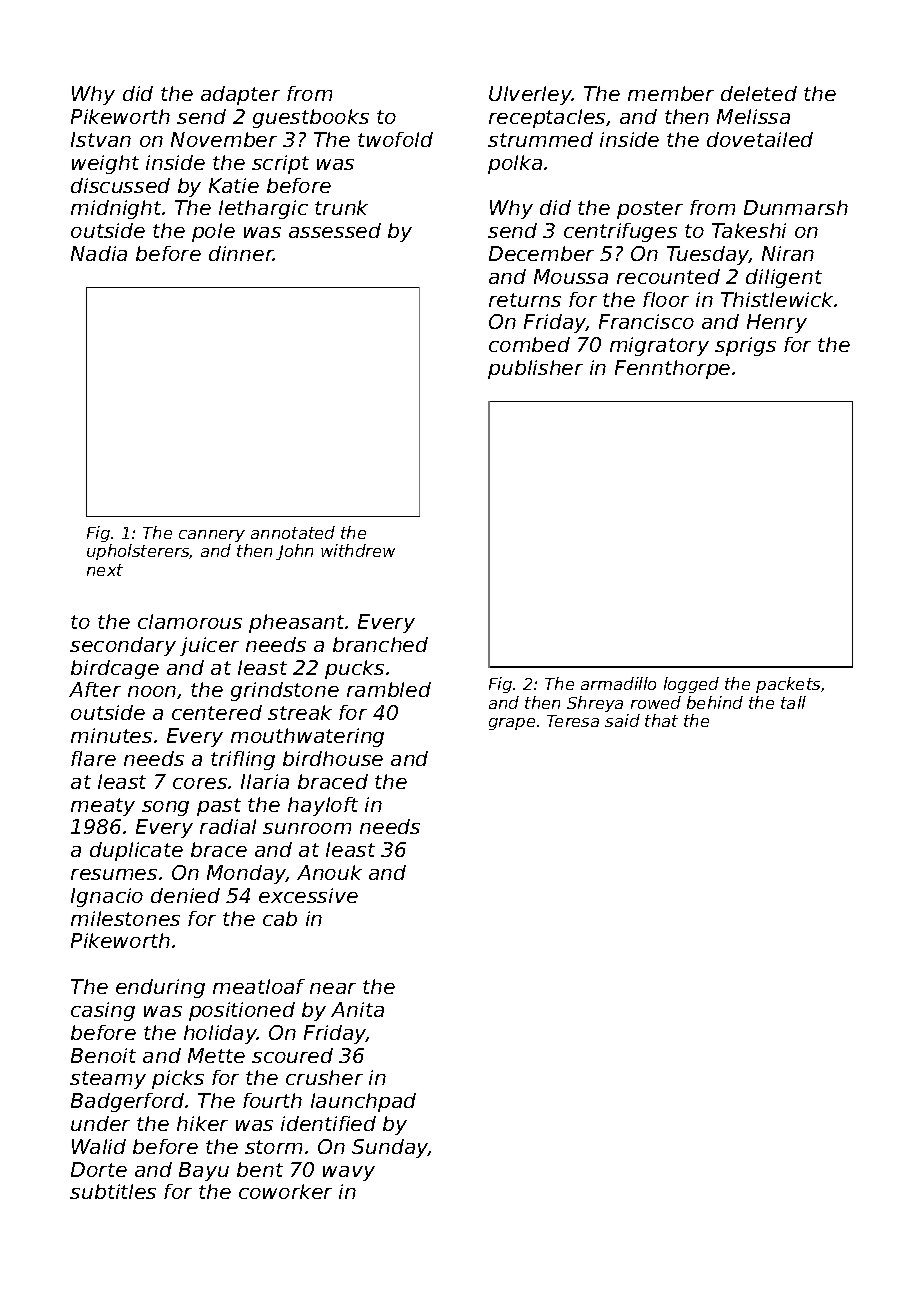 The width and height of the page is (924, 1311). Describe the element at coordinates (202, 1123) in the page. I see `hiker` at that location.
